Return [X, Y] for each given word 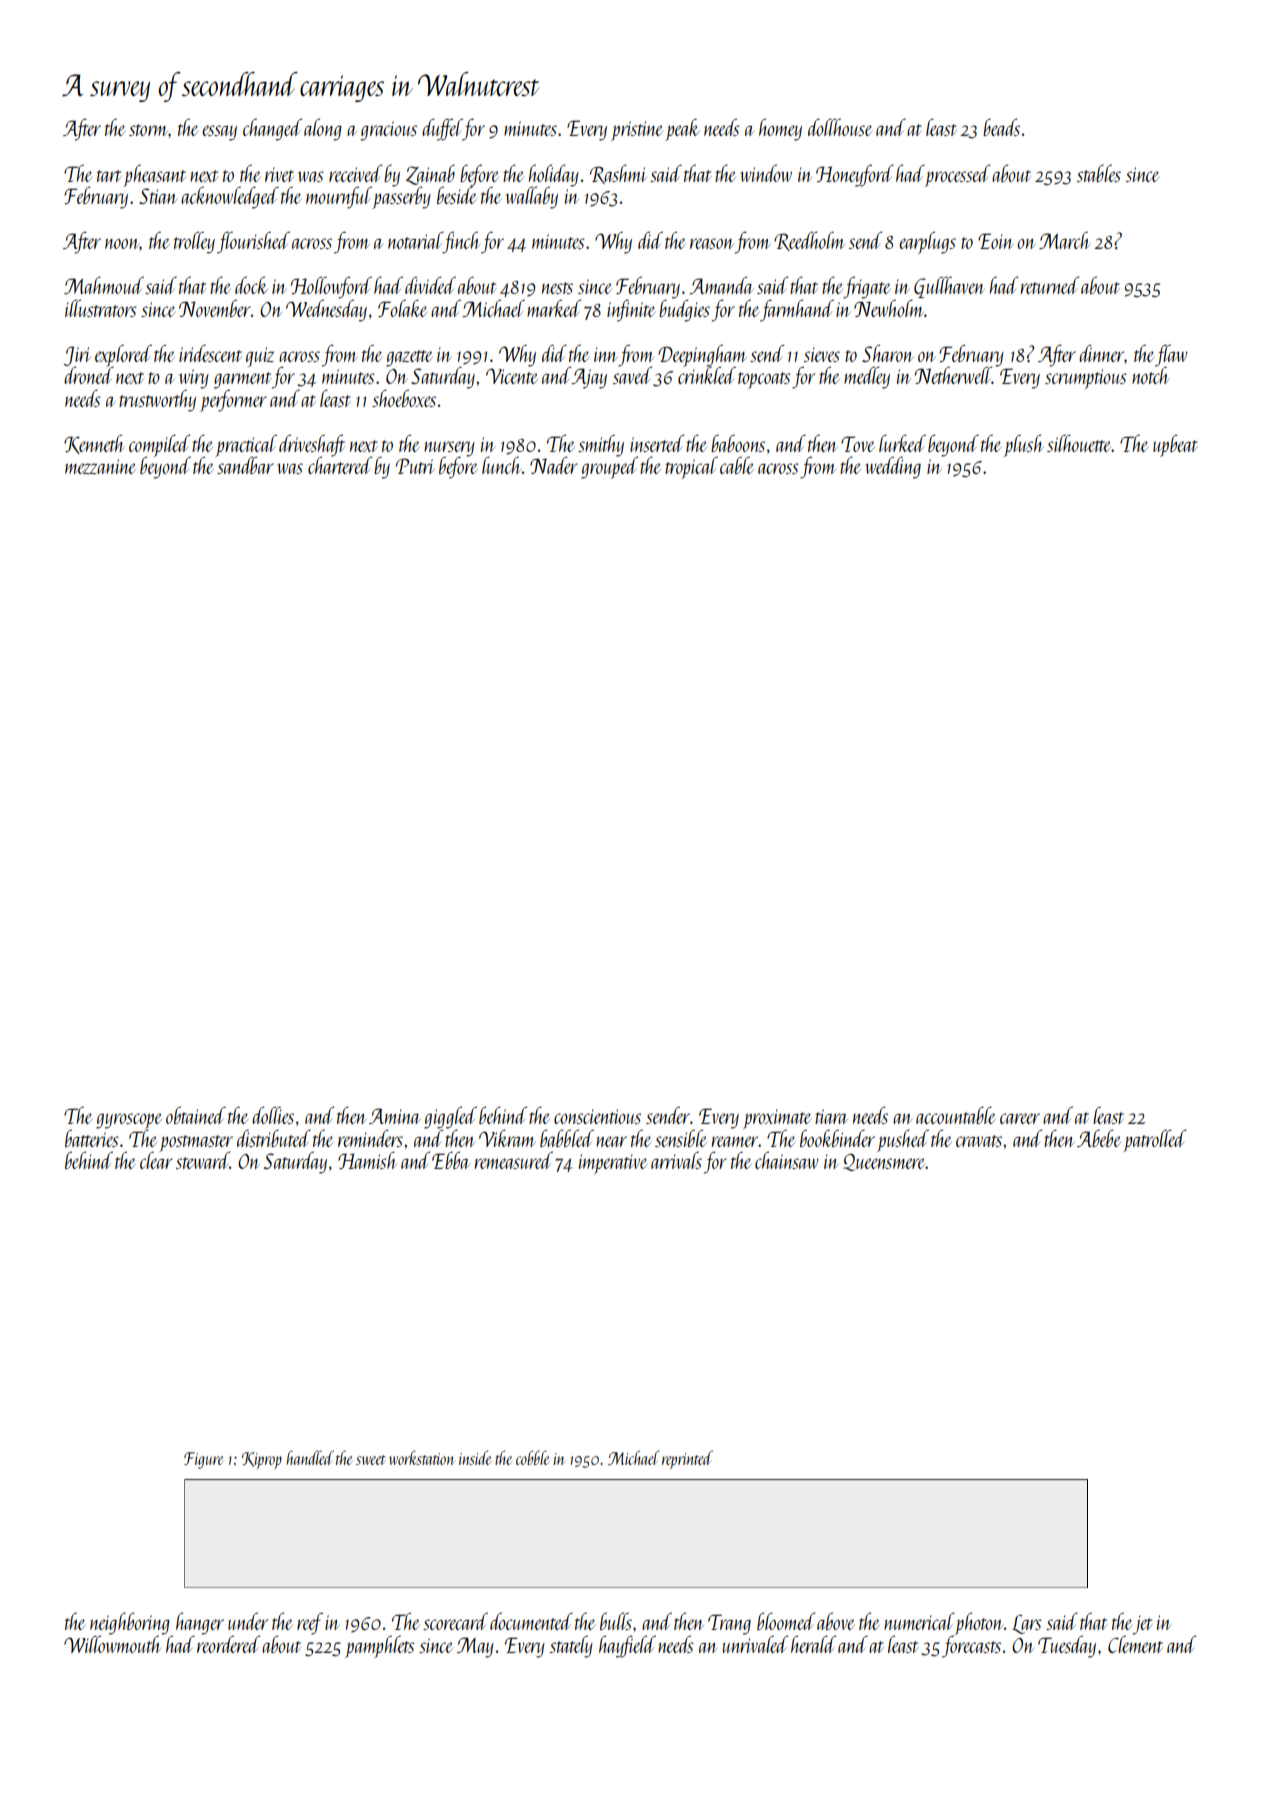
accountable [956, 1115]
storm [149, 130]
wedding [893, 467]
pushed [903, 1140]
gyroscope [129, 1121]
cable [737, 465]
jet [1142, 1625]
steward [203, 1160]
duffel [442, 129]
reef [310, 1623]
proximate [777, 1119]
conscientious [597, 1116]
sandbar [245, 465]
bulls [616, 1621]
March [1064, 240]
